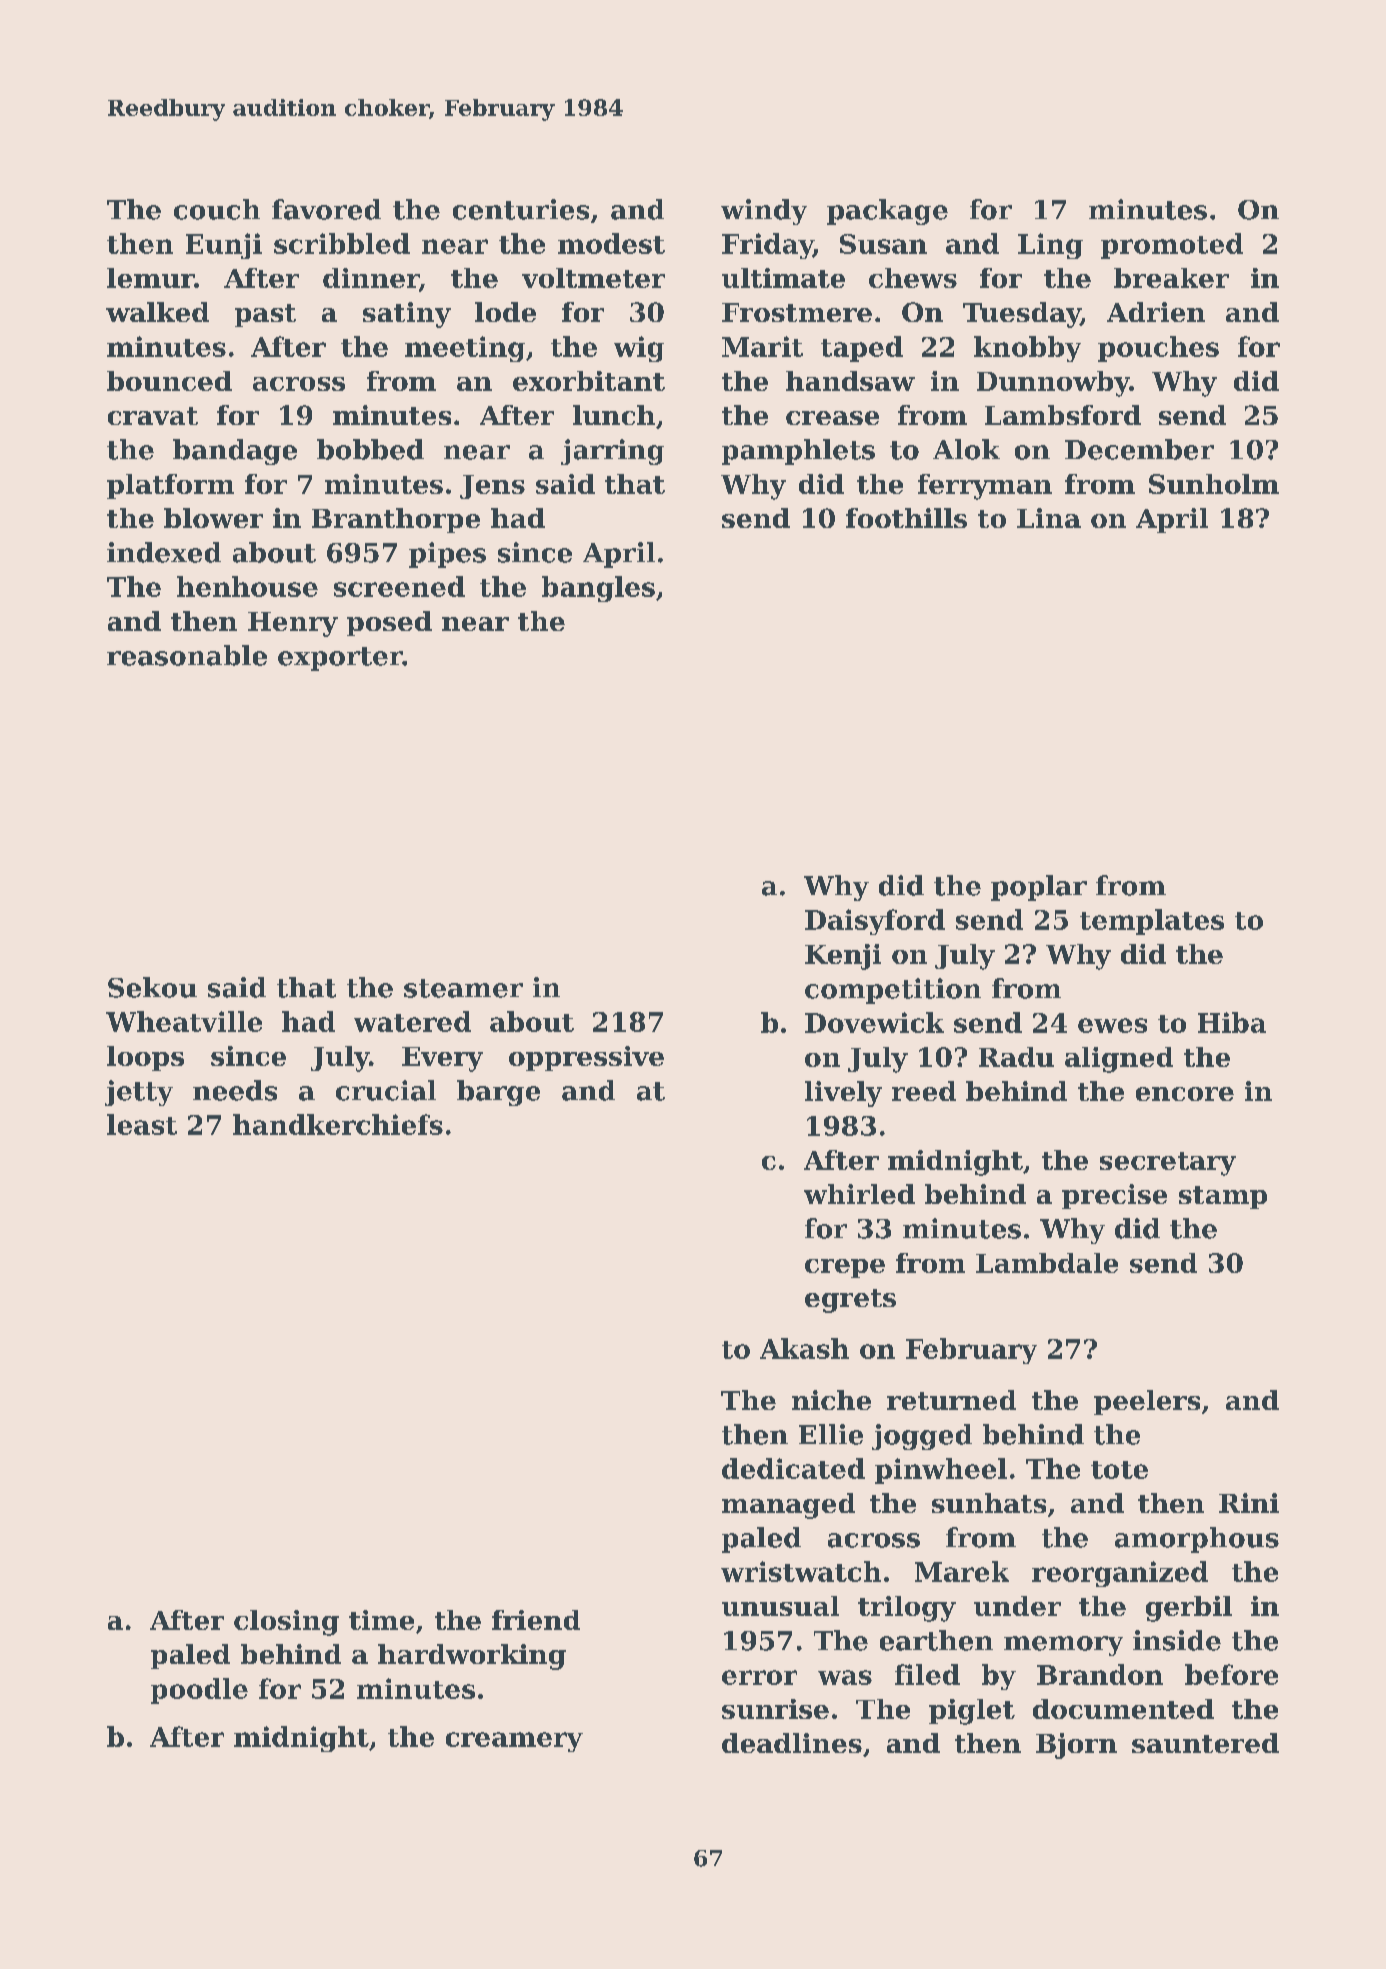  I want to click on crucial, so click(386, 1090).
